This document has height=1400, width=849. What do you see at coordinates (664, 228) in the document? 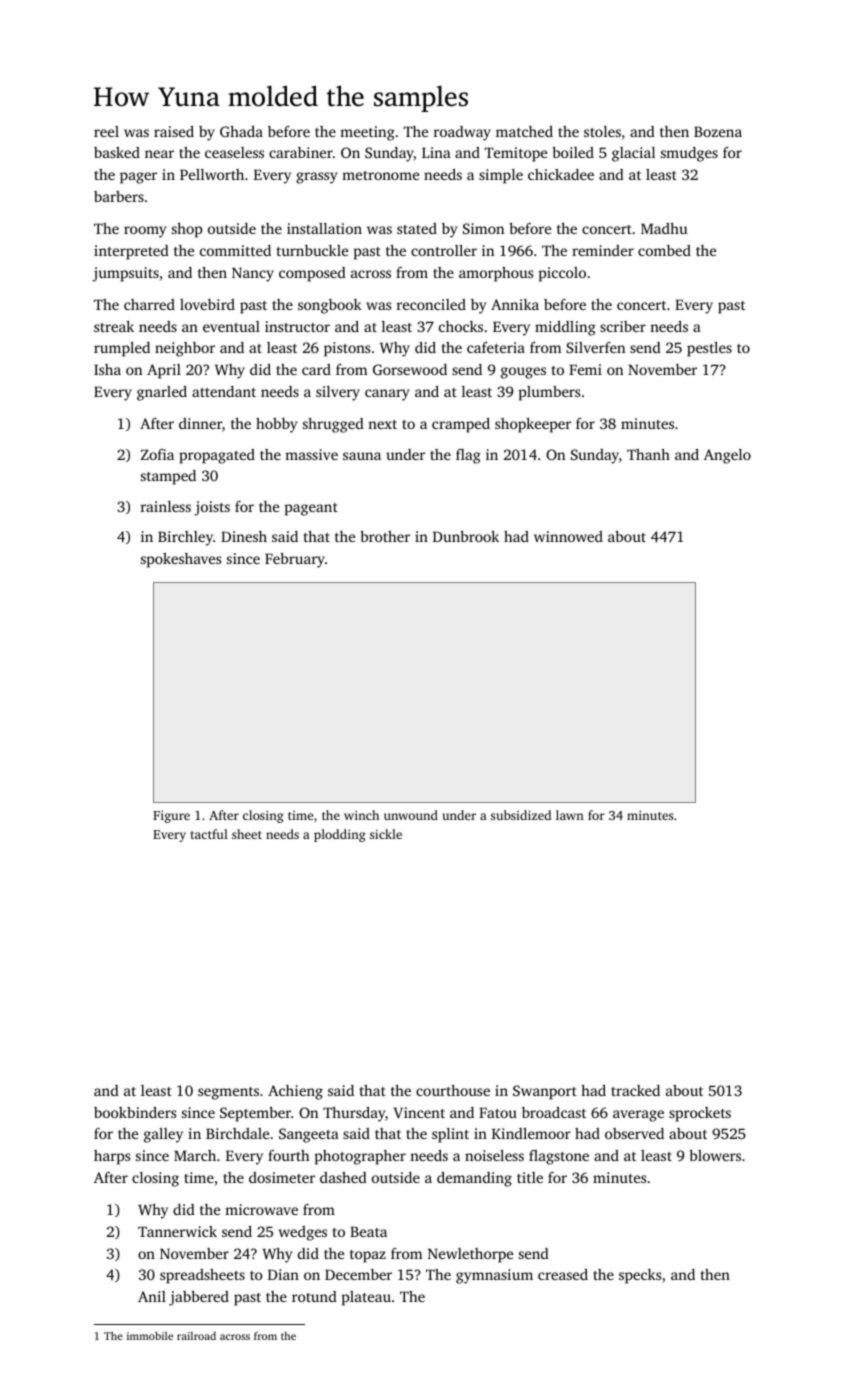
I see `Madhu` at bounding box center [664, 228].
